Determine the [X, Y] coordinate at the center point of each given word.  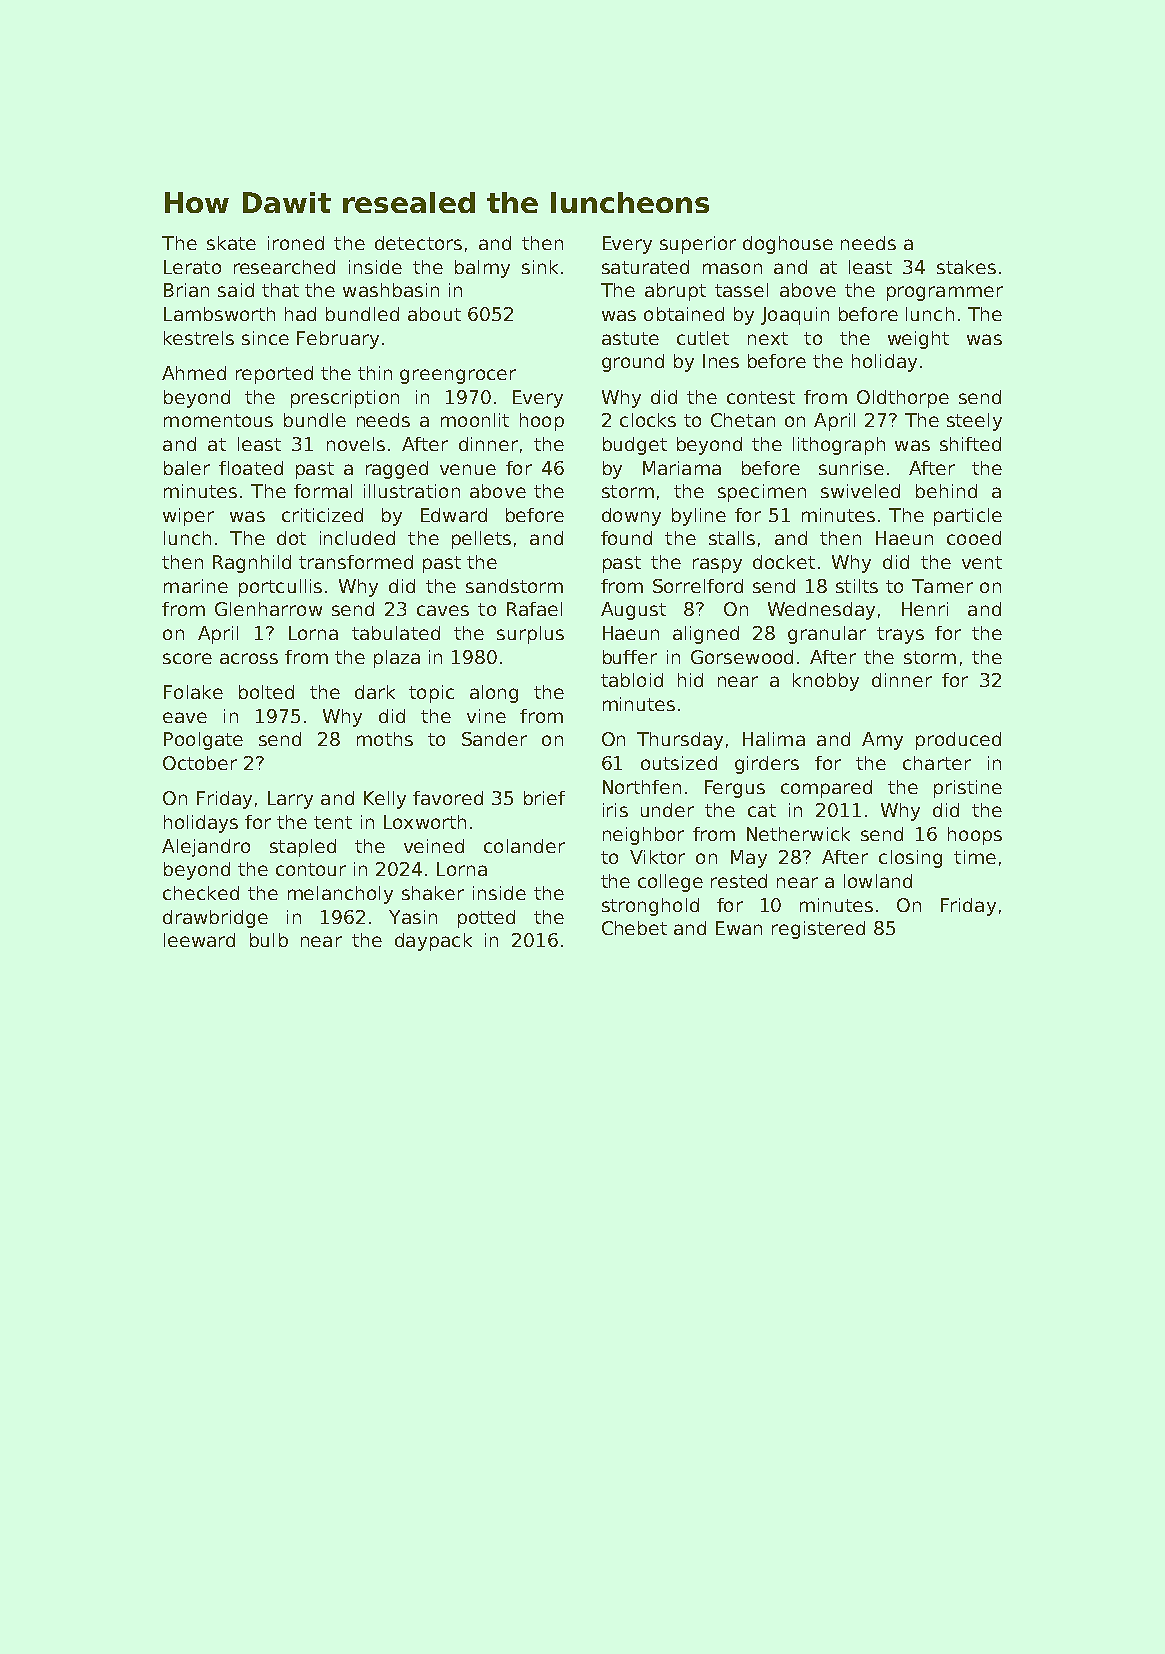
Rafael [534, 609]
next [768, 338]
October [200, 763]
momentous [218, 420]
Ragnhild [252, 564]
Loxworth [425, 822]
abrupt [675, 292]
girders [767, 765]
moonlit [475, 420]
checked [201, 893]
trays [900, 635]
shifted [970, 444]
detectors [418, 243]
